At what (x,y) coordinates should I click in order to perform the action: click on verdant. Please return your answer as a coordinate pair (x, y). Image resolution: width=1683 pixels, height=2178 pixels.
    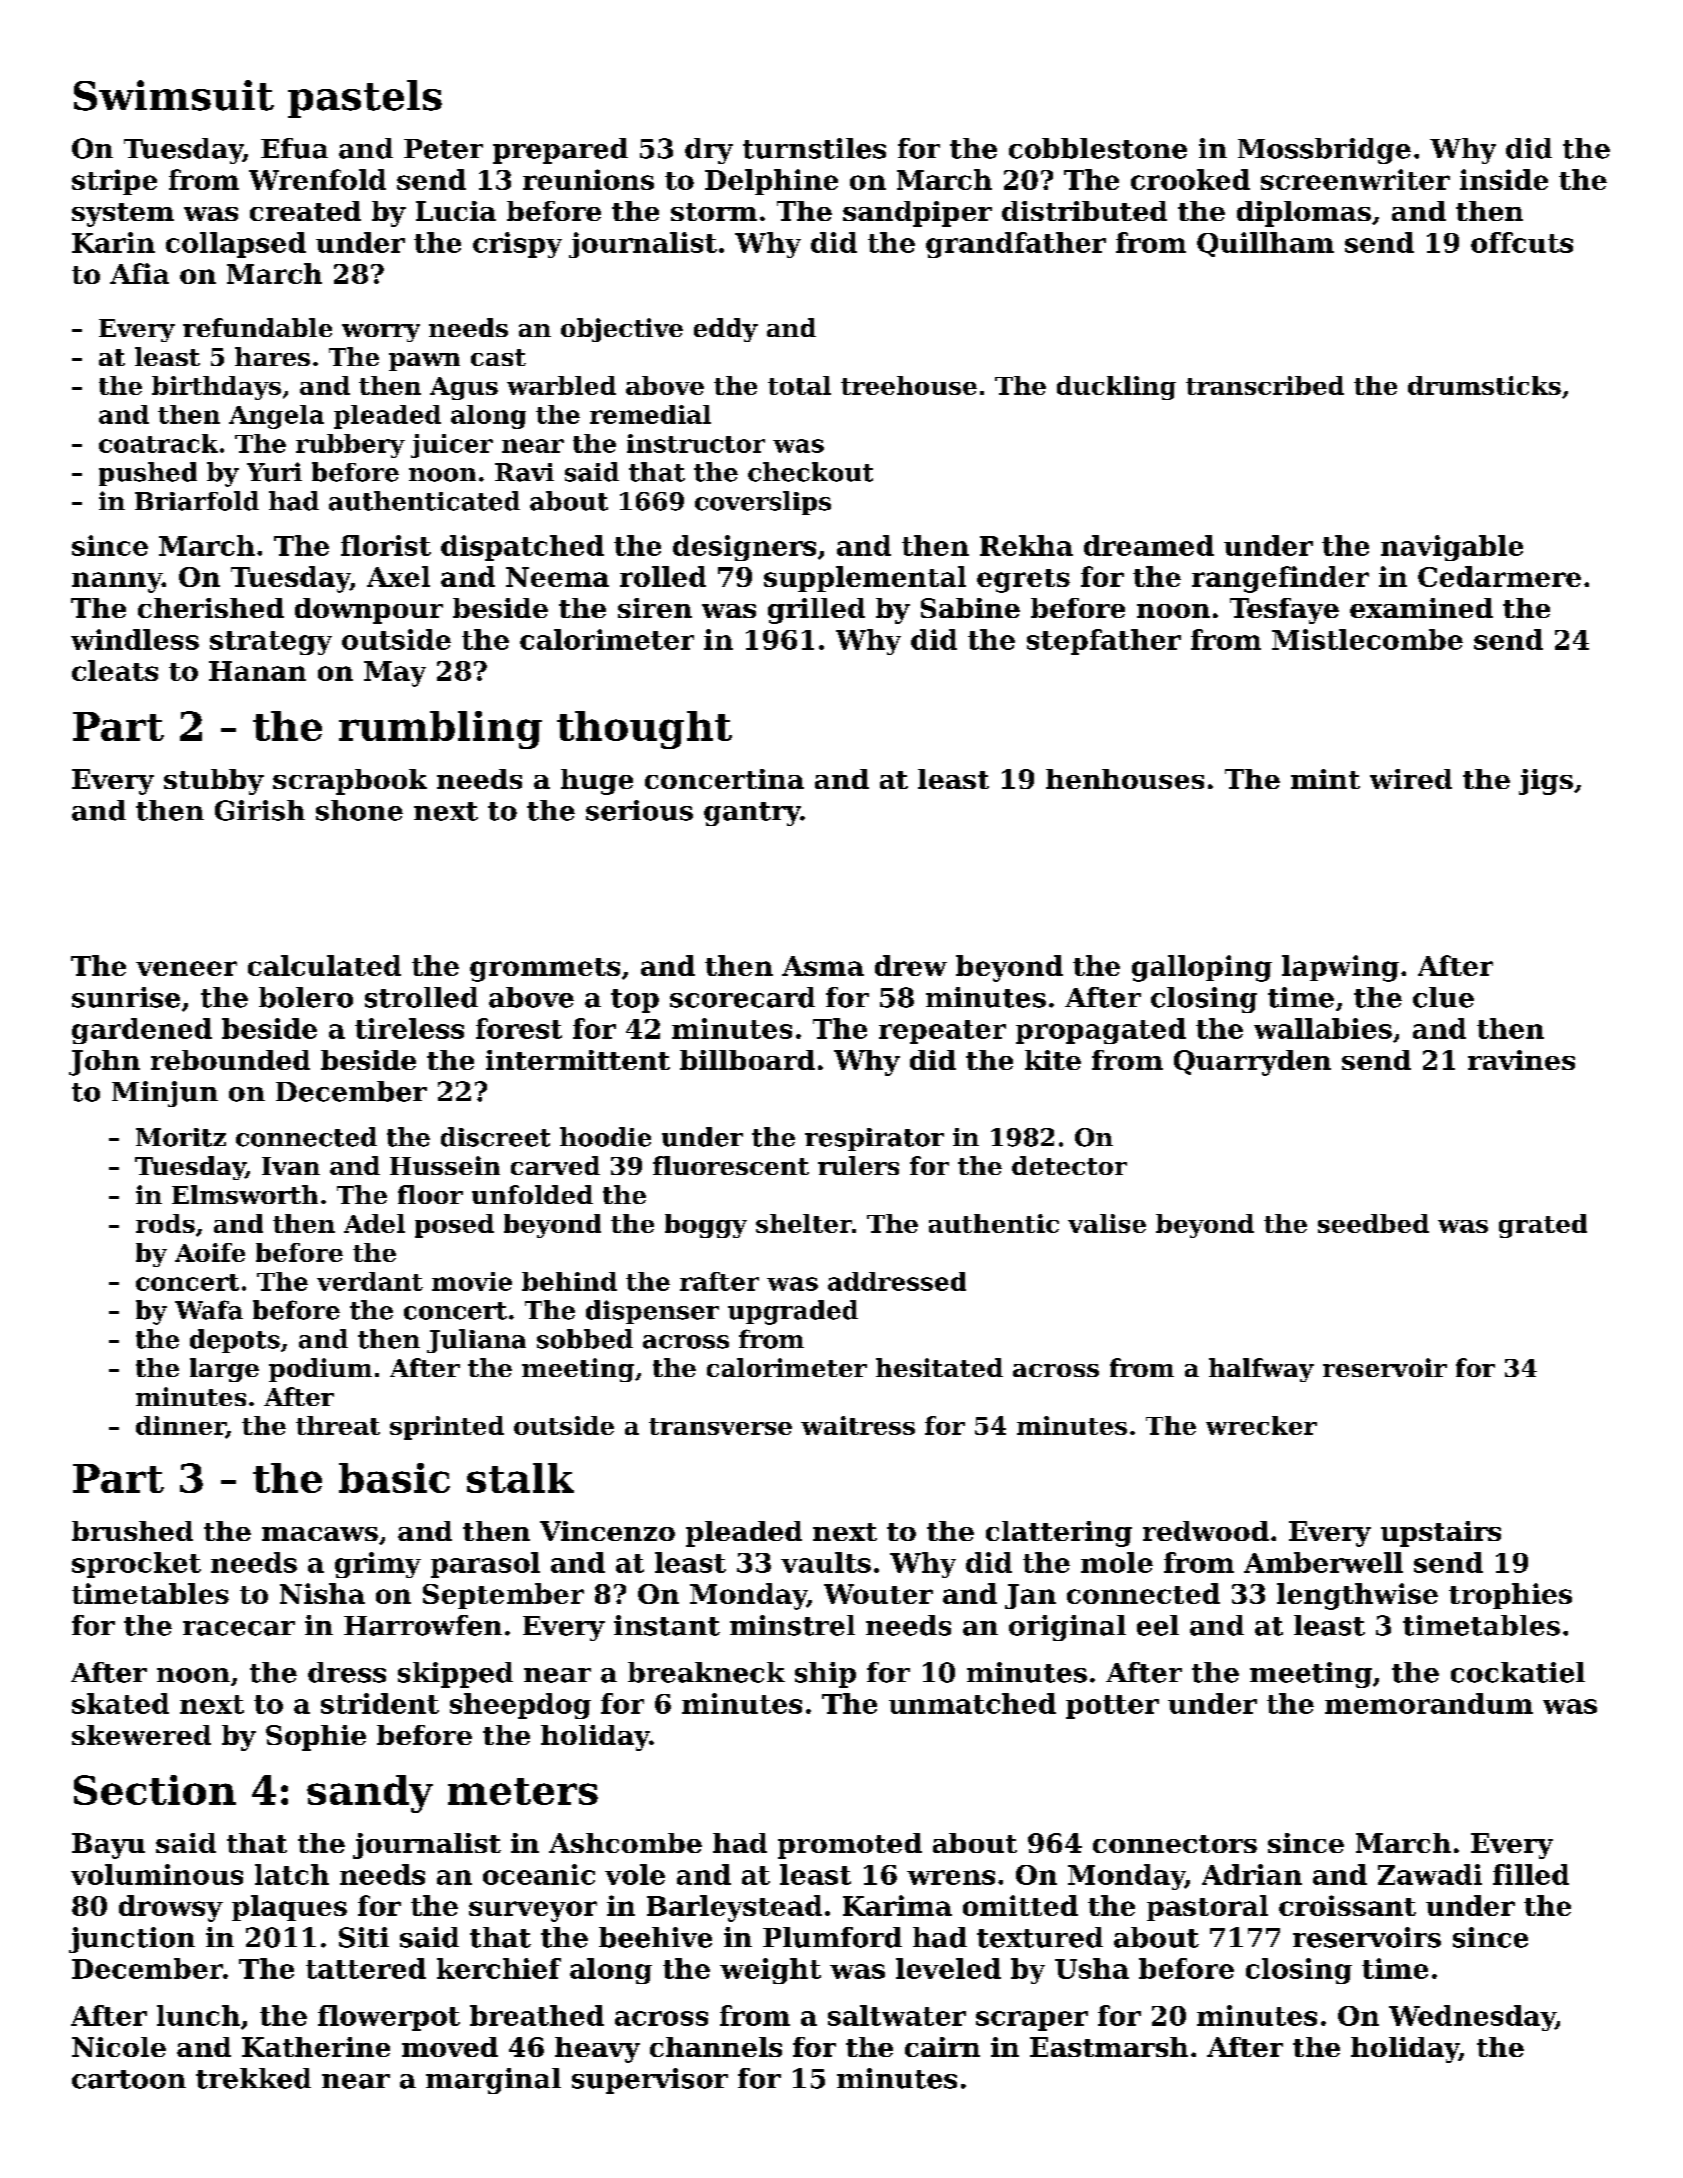
    Looking at the image, I should click on (370, 1281).
